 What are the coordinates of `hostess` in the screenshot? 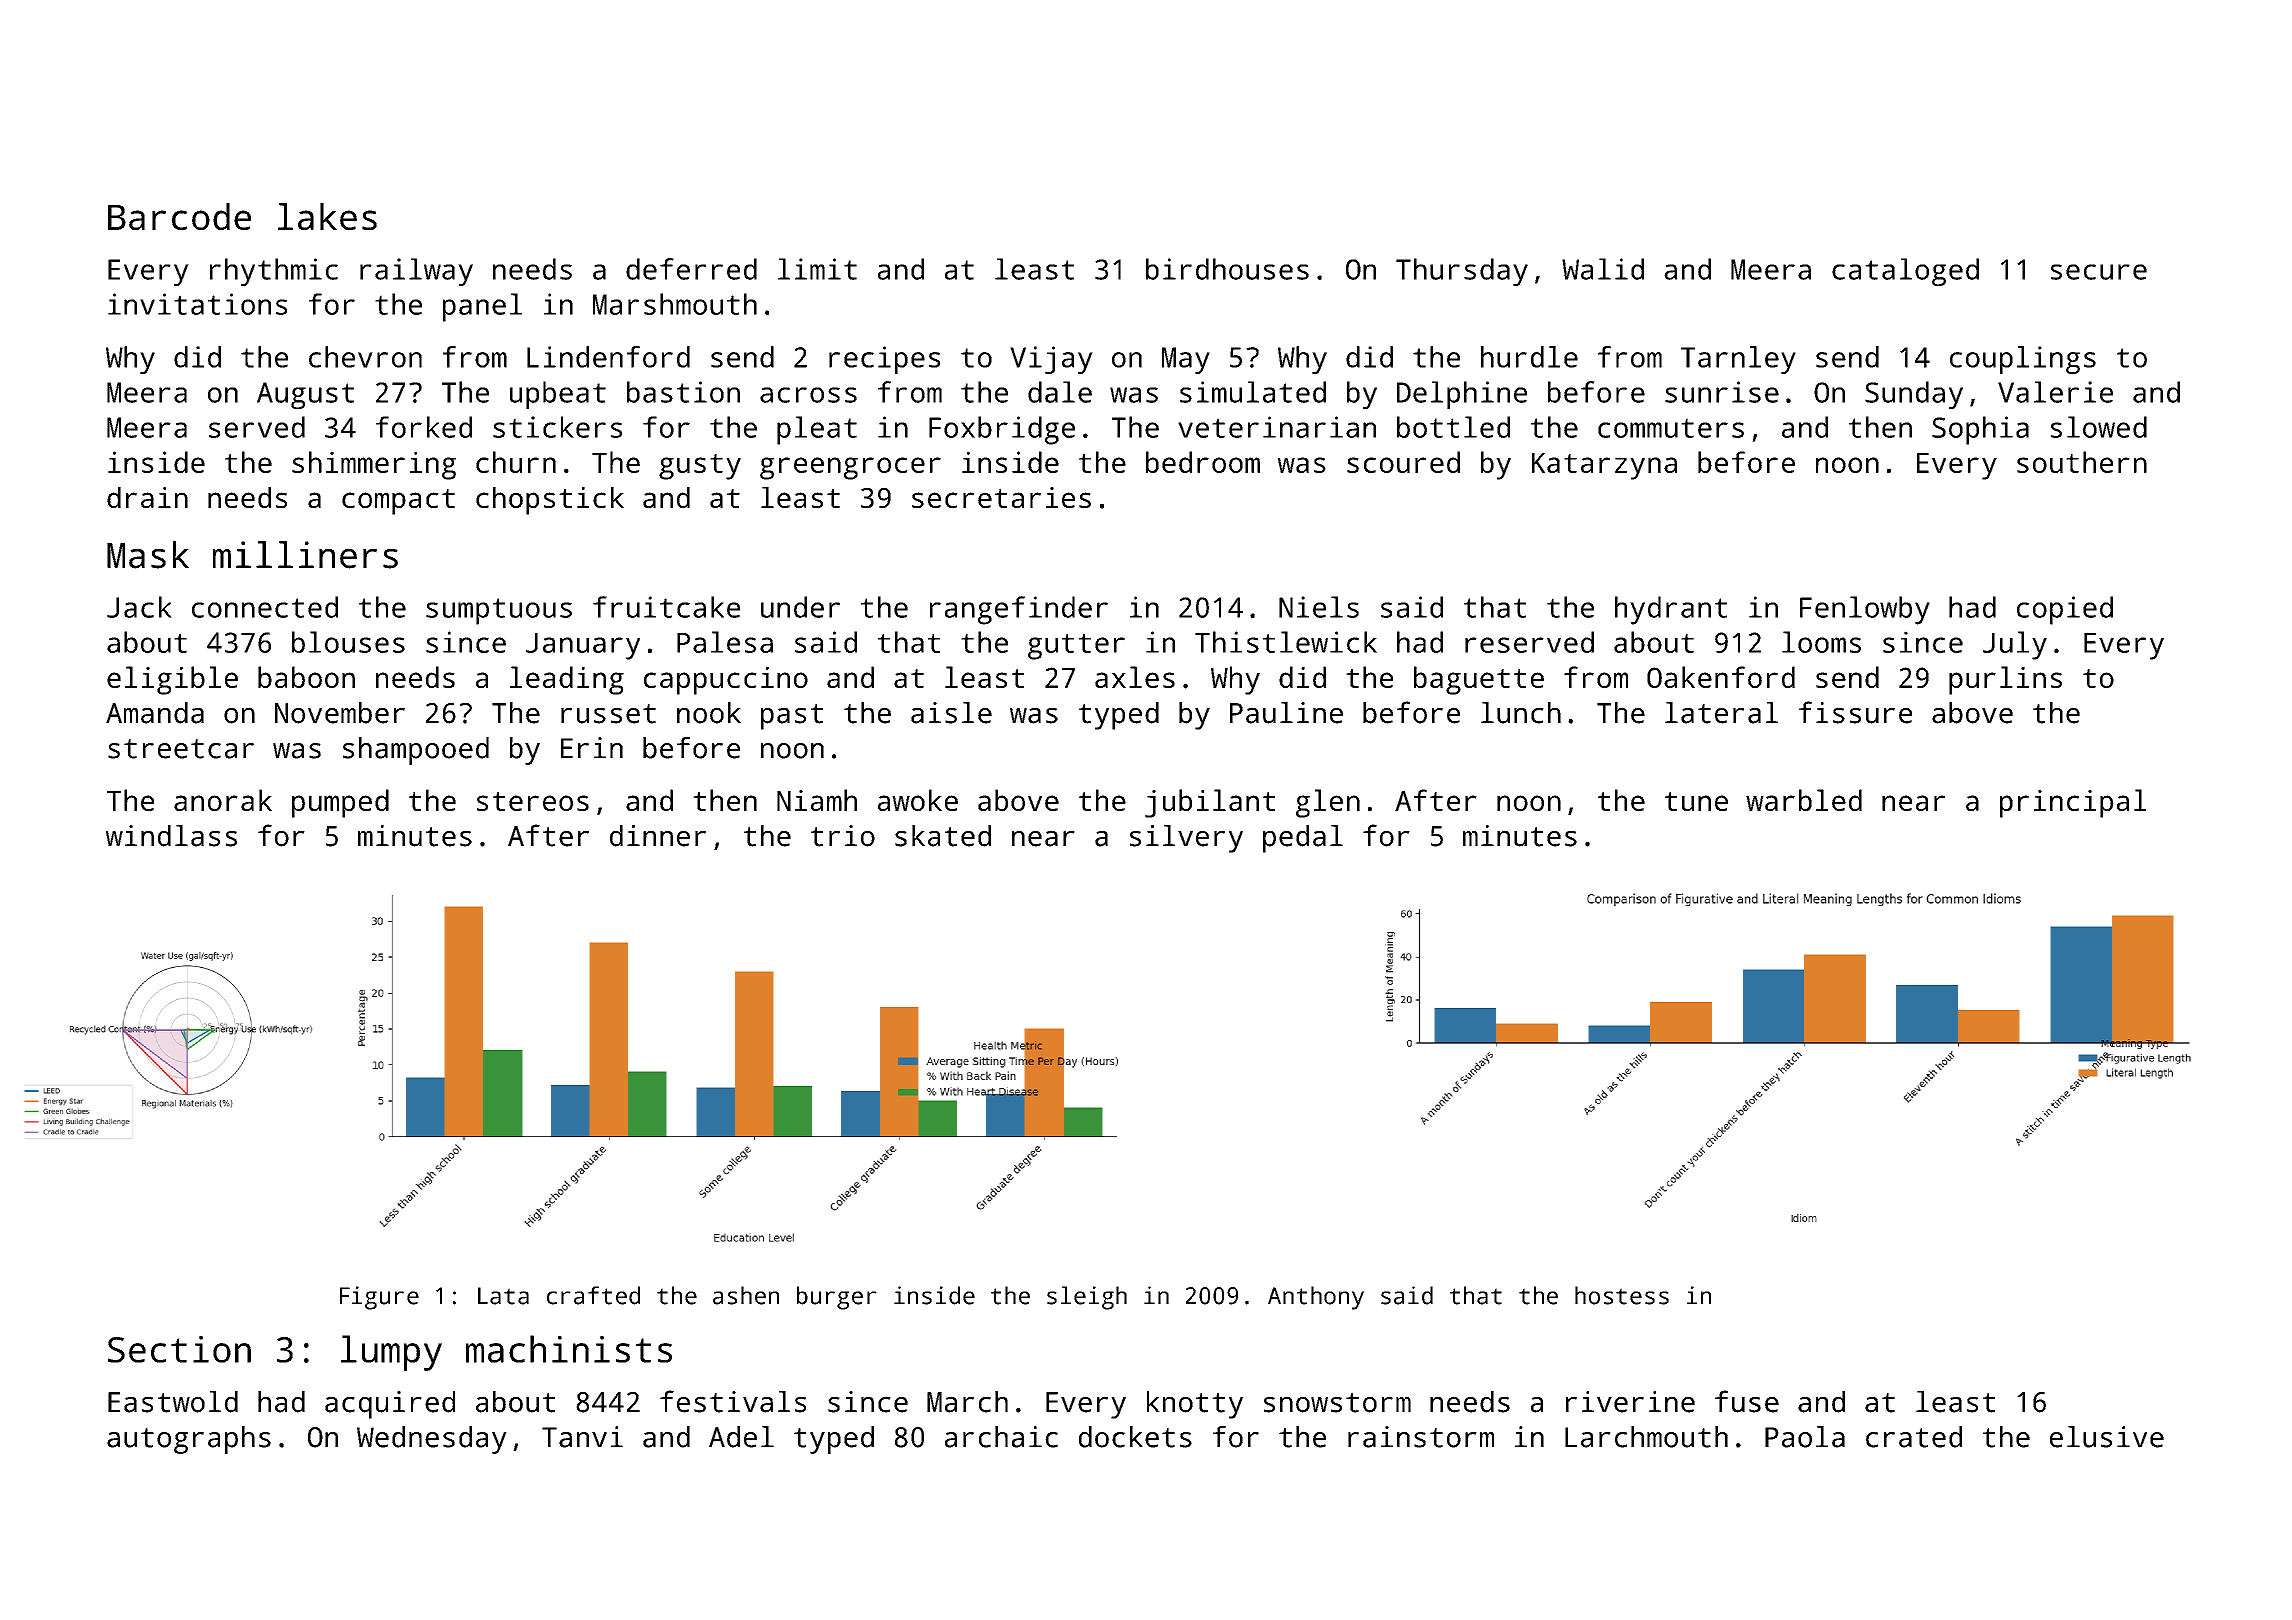 It's located at (1622, 1295).
